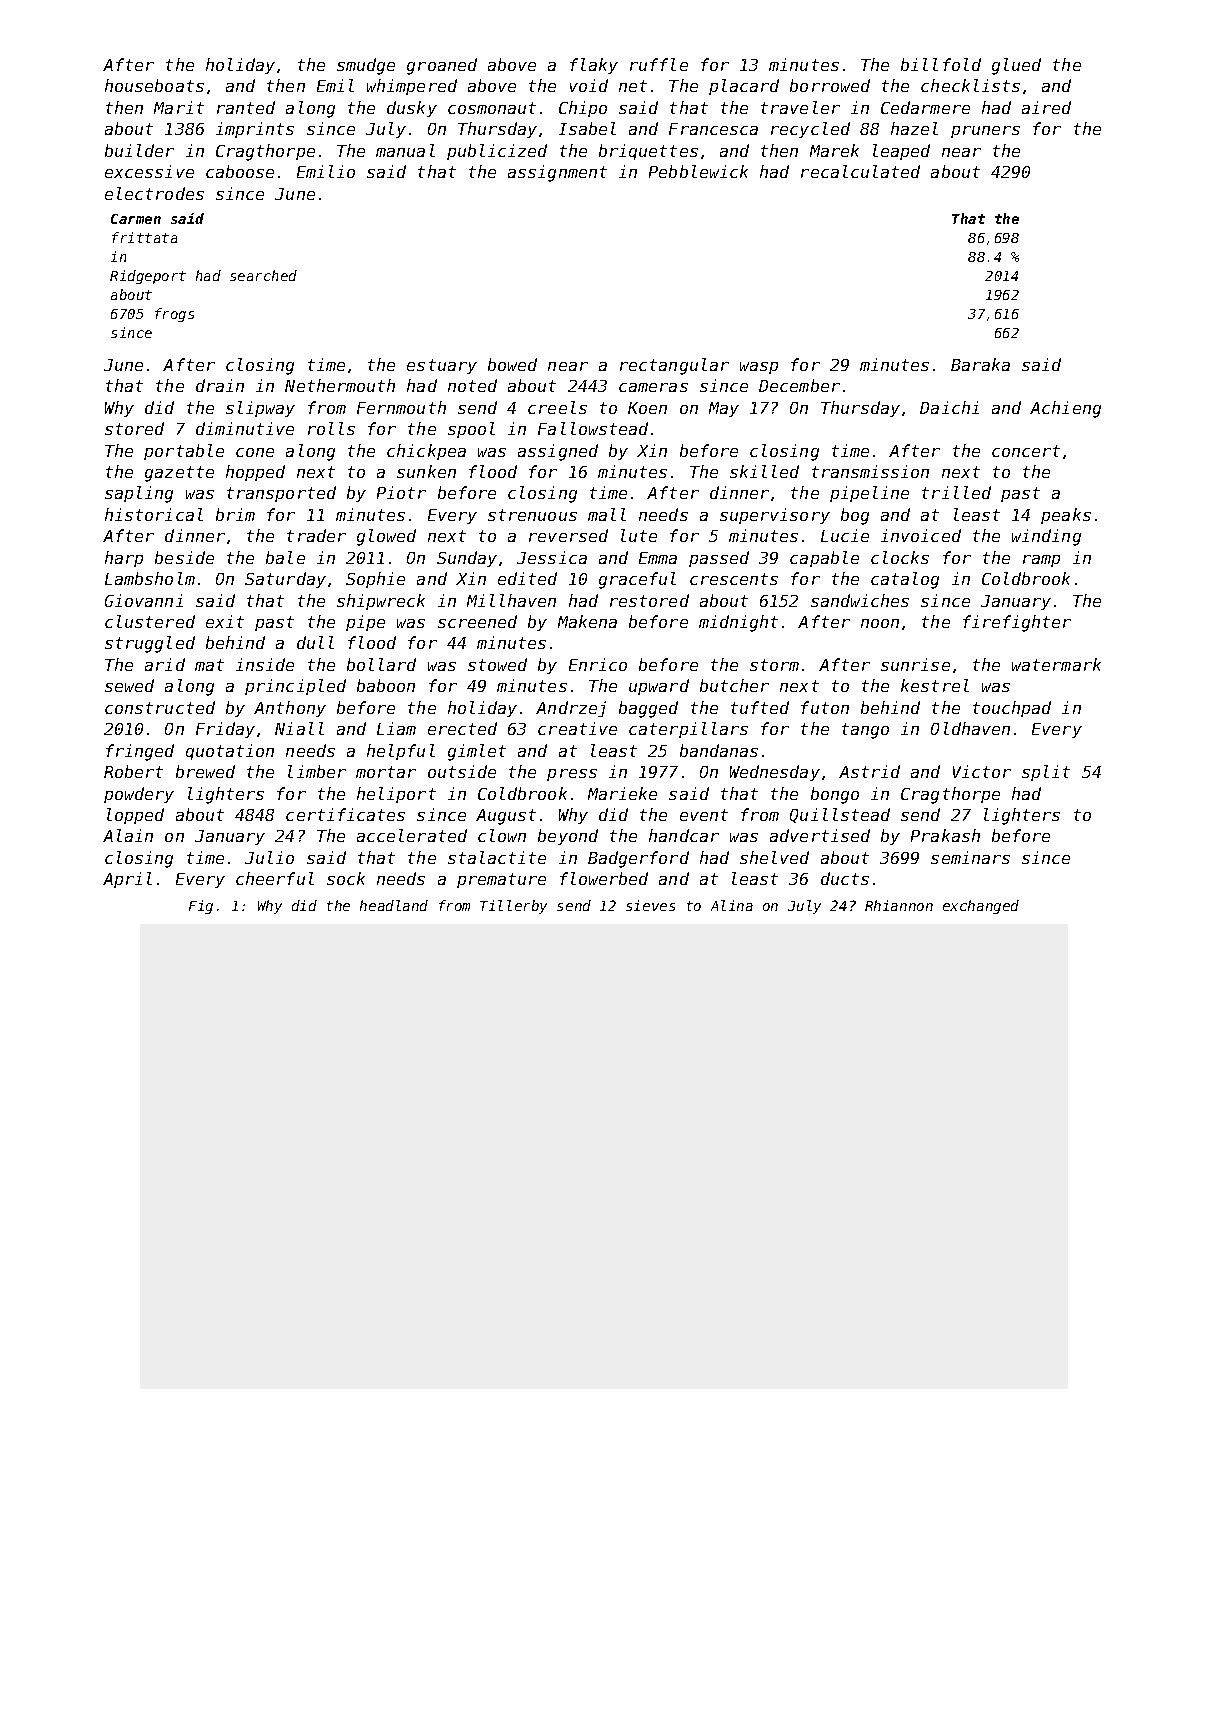 The image size is (1208, 1709). What do you see at coordinates (127, 880) in the screenshot?
I see `April` at bounding box center [127, 880].
